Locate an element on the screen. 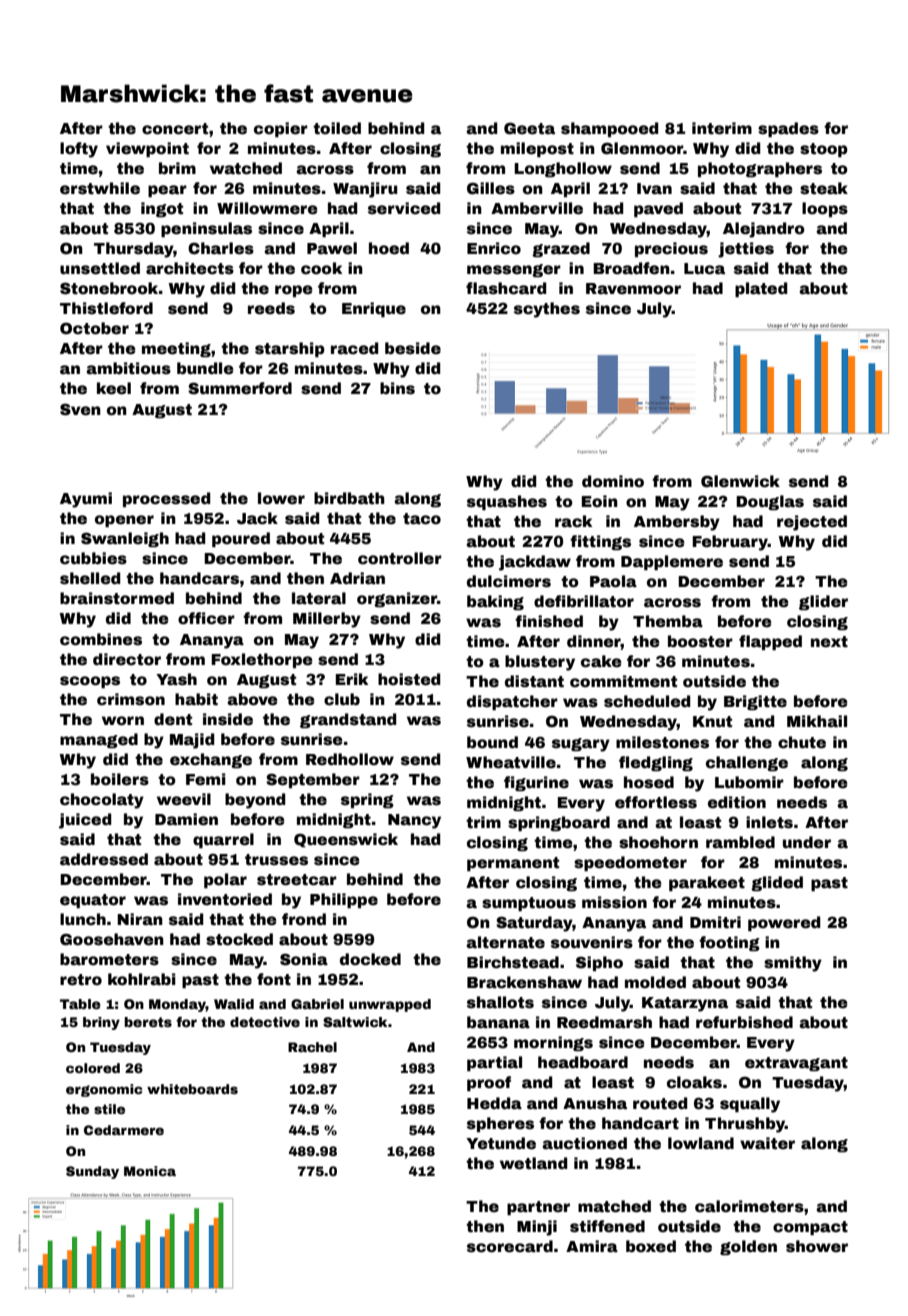 The height and width of the screenshot is (1316, 908). lunch is located at coordinates (83, 919).
